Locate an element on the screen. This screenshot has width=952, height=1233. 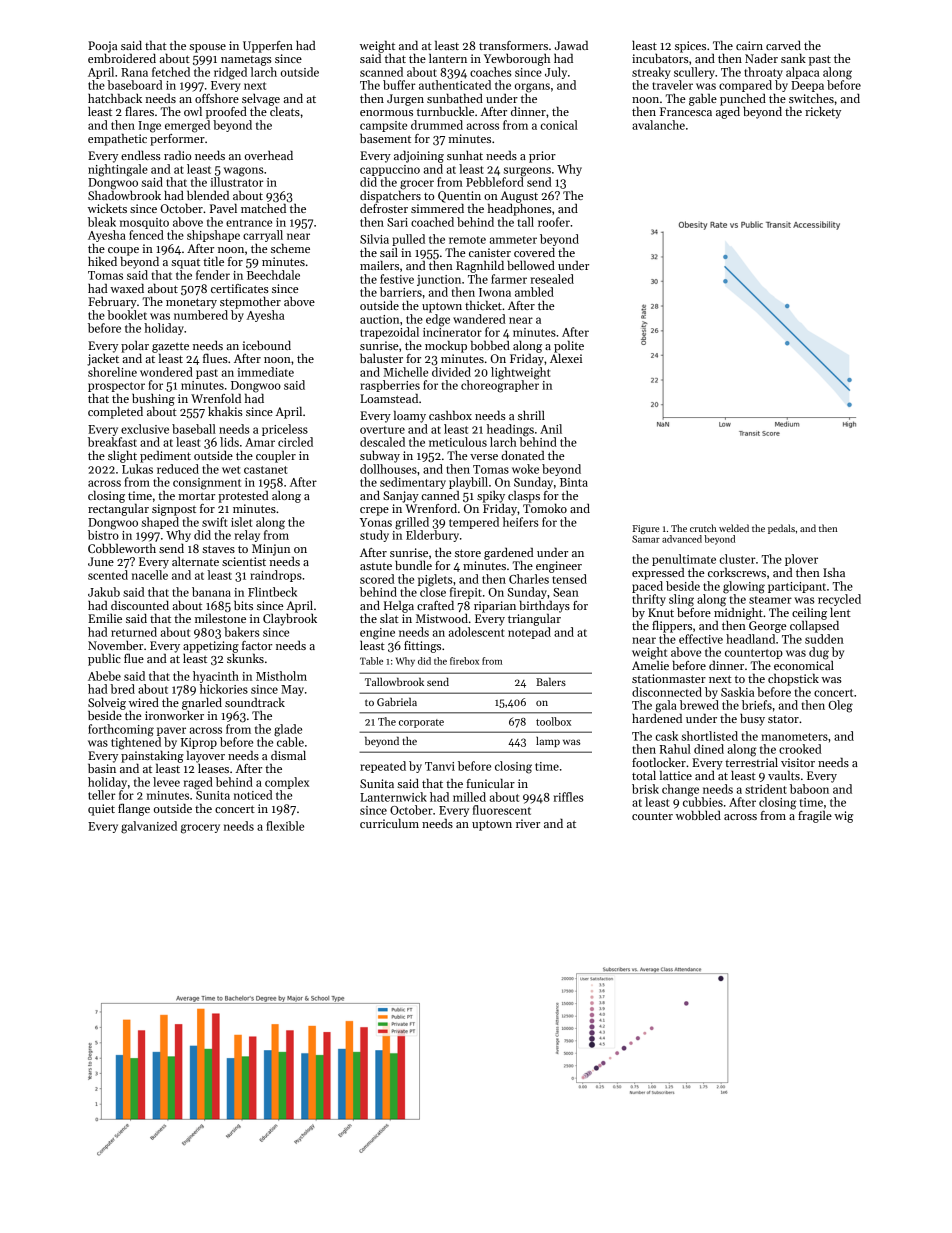
sudden is located at coordinates (824, 639).
